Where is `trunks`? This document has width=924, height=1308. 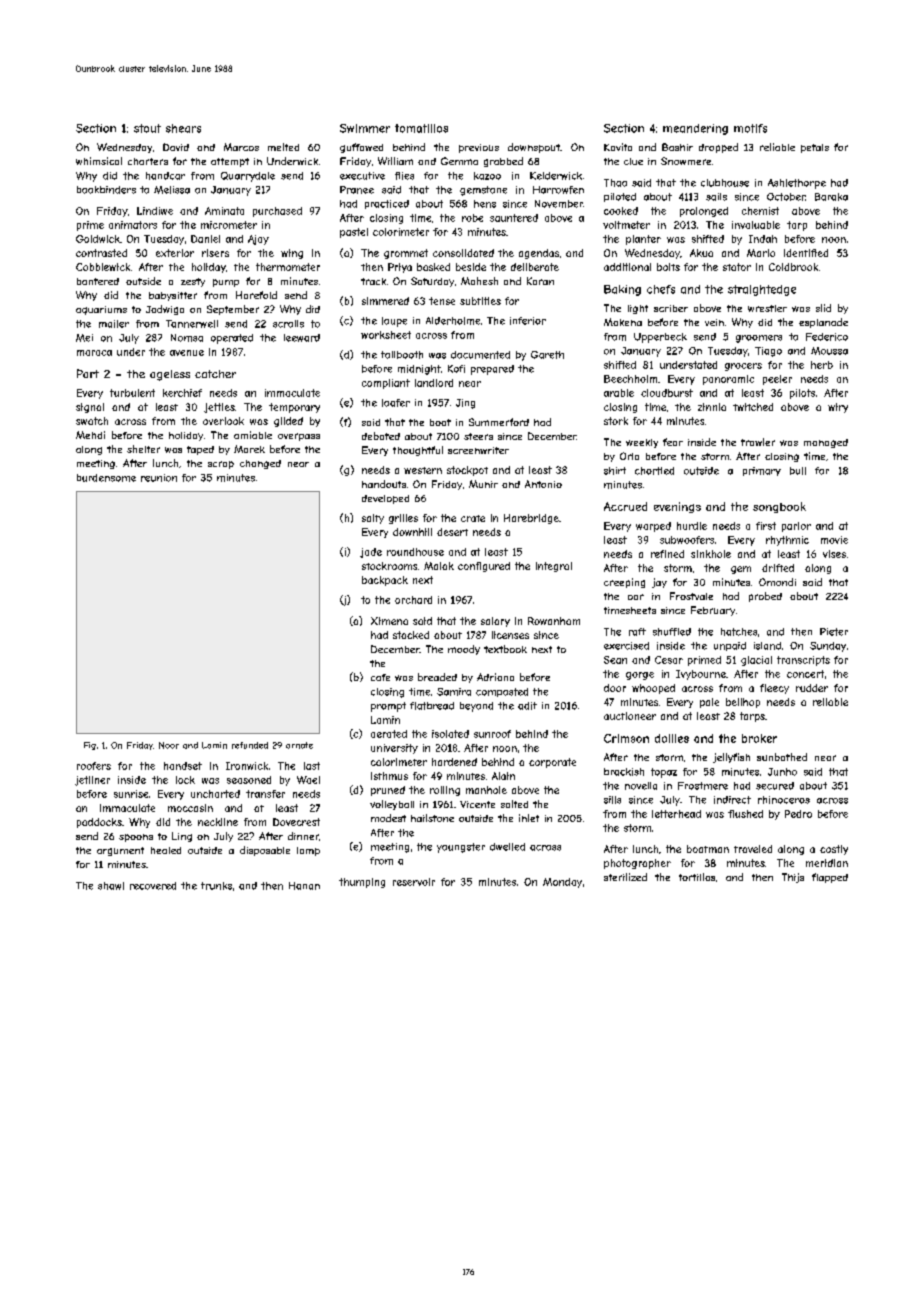
trunks is located at coordinates (216, 886).
